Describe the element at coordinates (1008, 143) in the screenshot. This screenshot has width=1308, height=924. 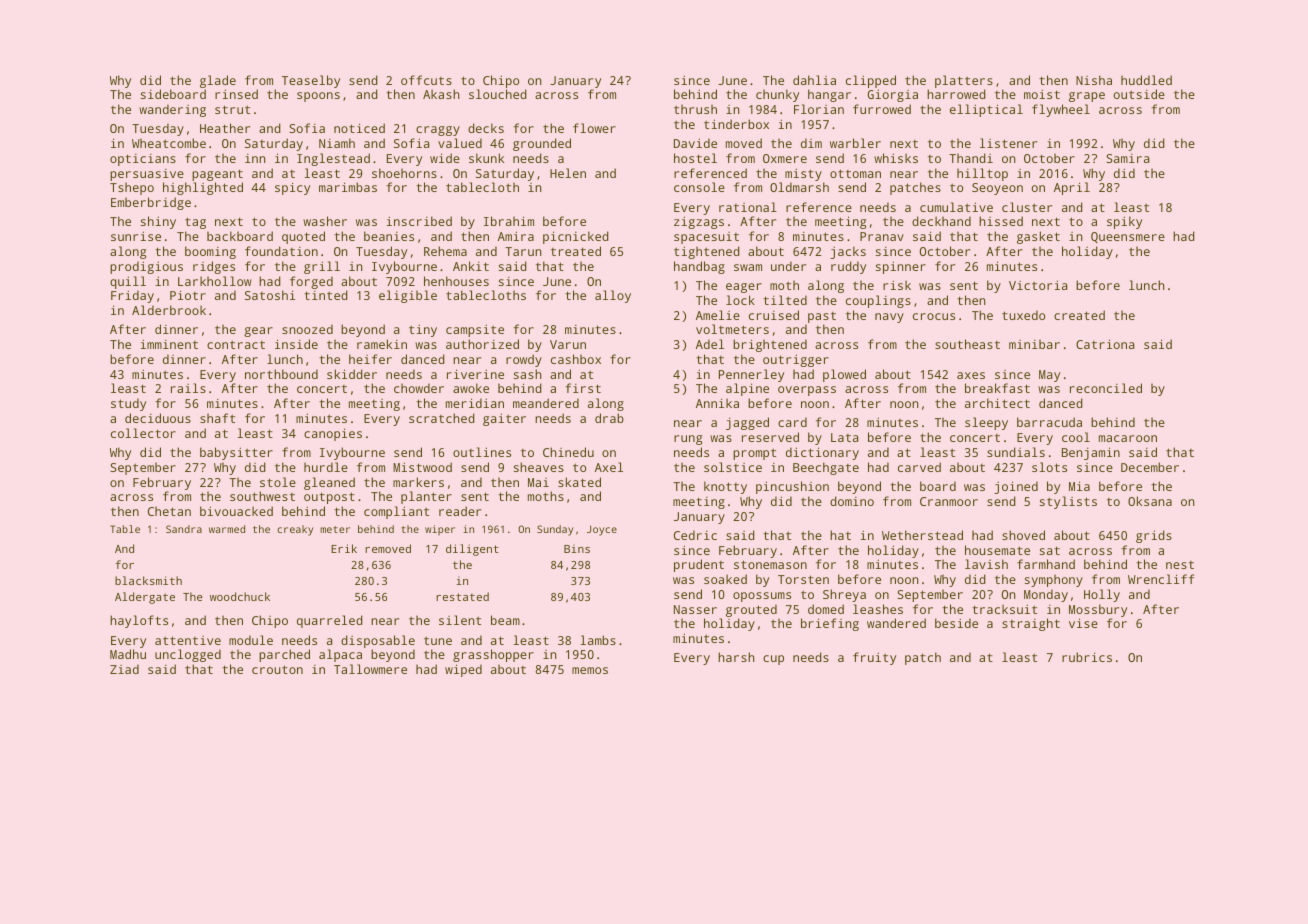
I see `listener` at that location.
